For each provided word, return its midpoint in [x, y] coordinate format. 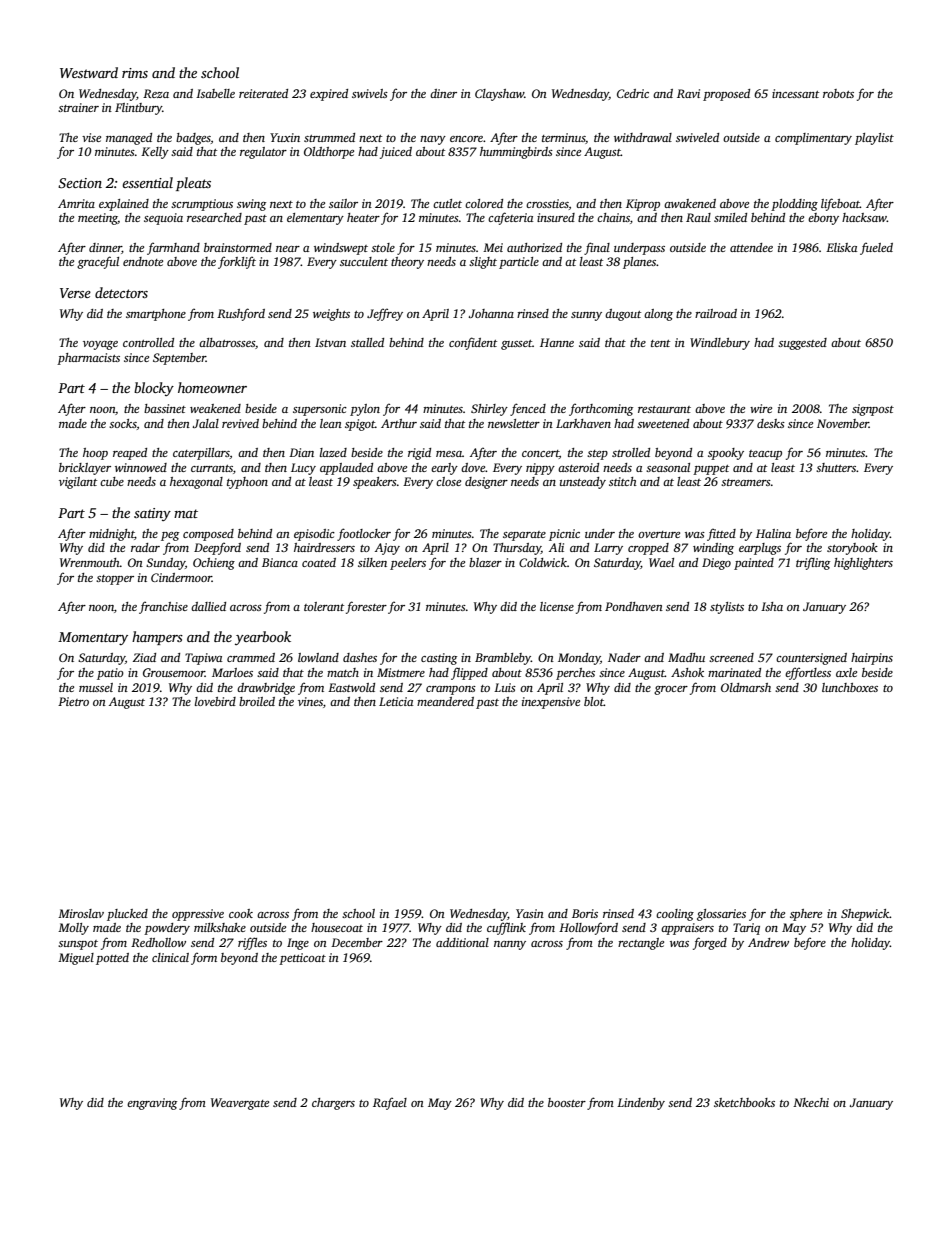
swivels [370, 93]
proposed [726, 95]
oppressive [198, 915]
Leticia [396, 701]
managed [129, 139]
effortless [808, 673]
